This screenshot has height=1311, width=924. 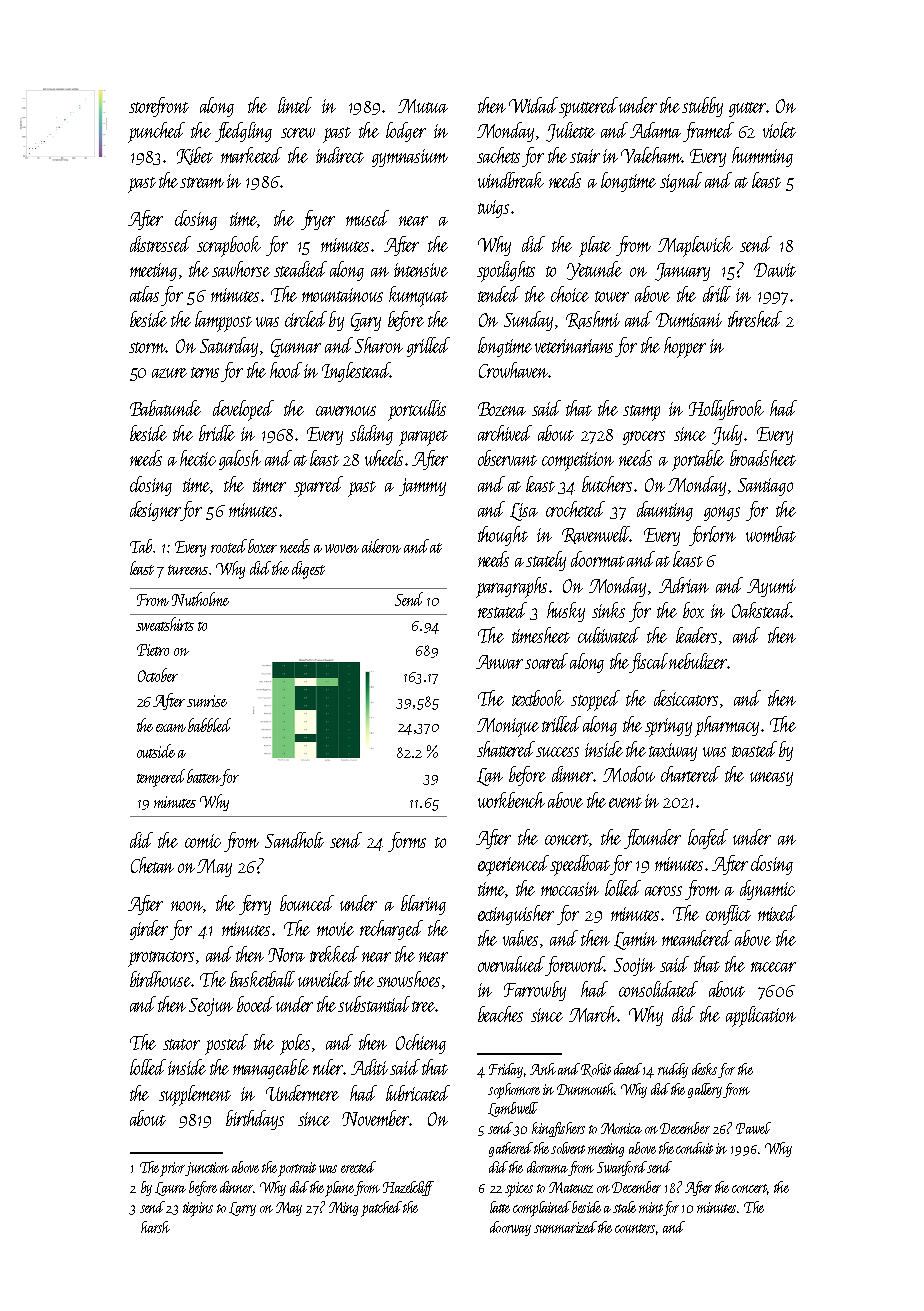 I want to click on plate, so click(x=595, y=246).
